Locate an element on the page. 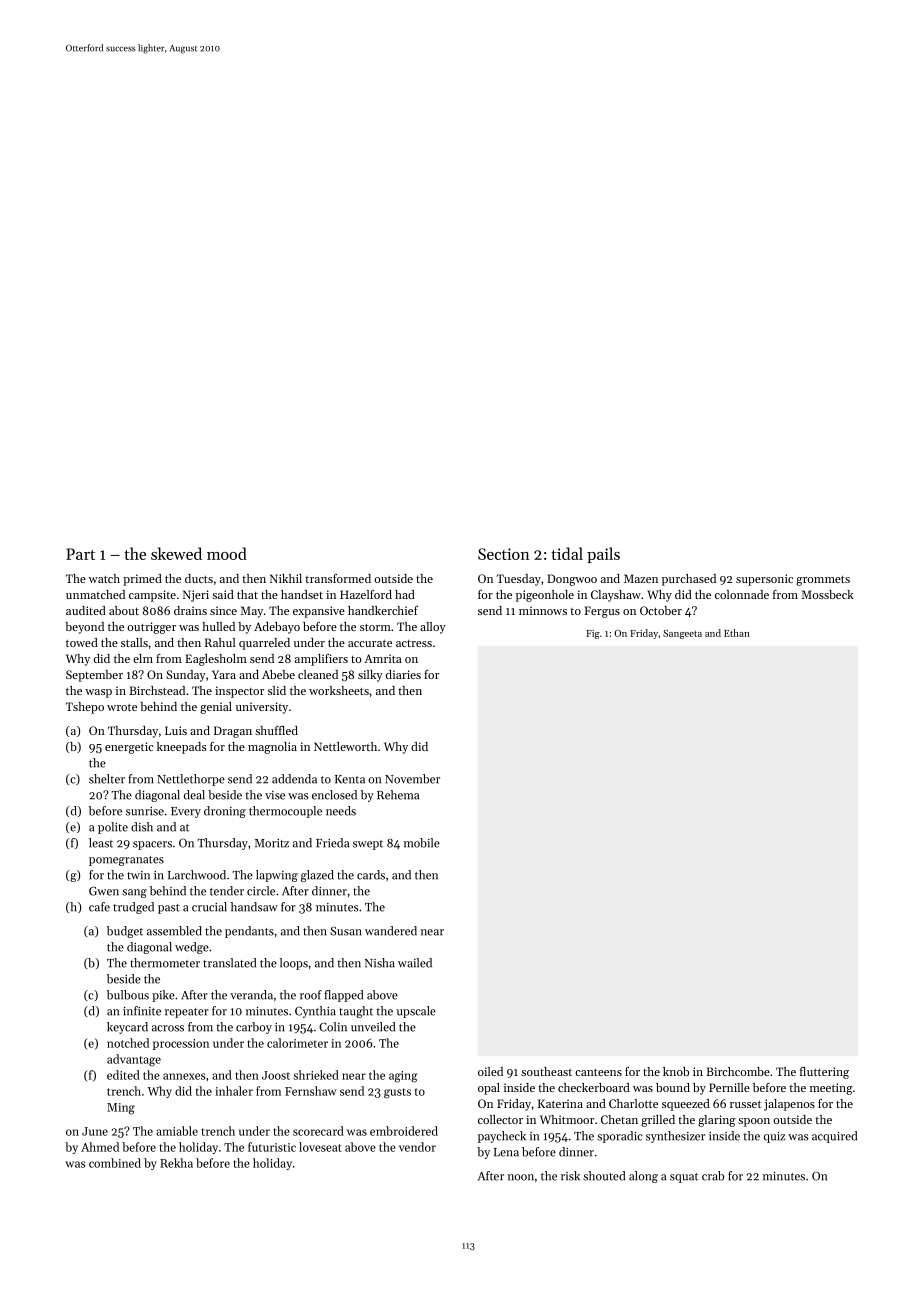 This document has width=924, height=1308. upscale is located at coordinates (416, 1012).
